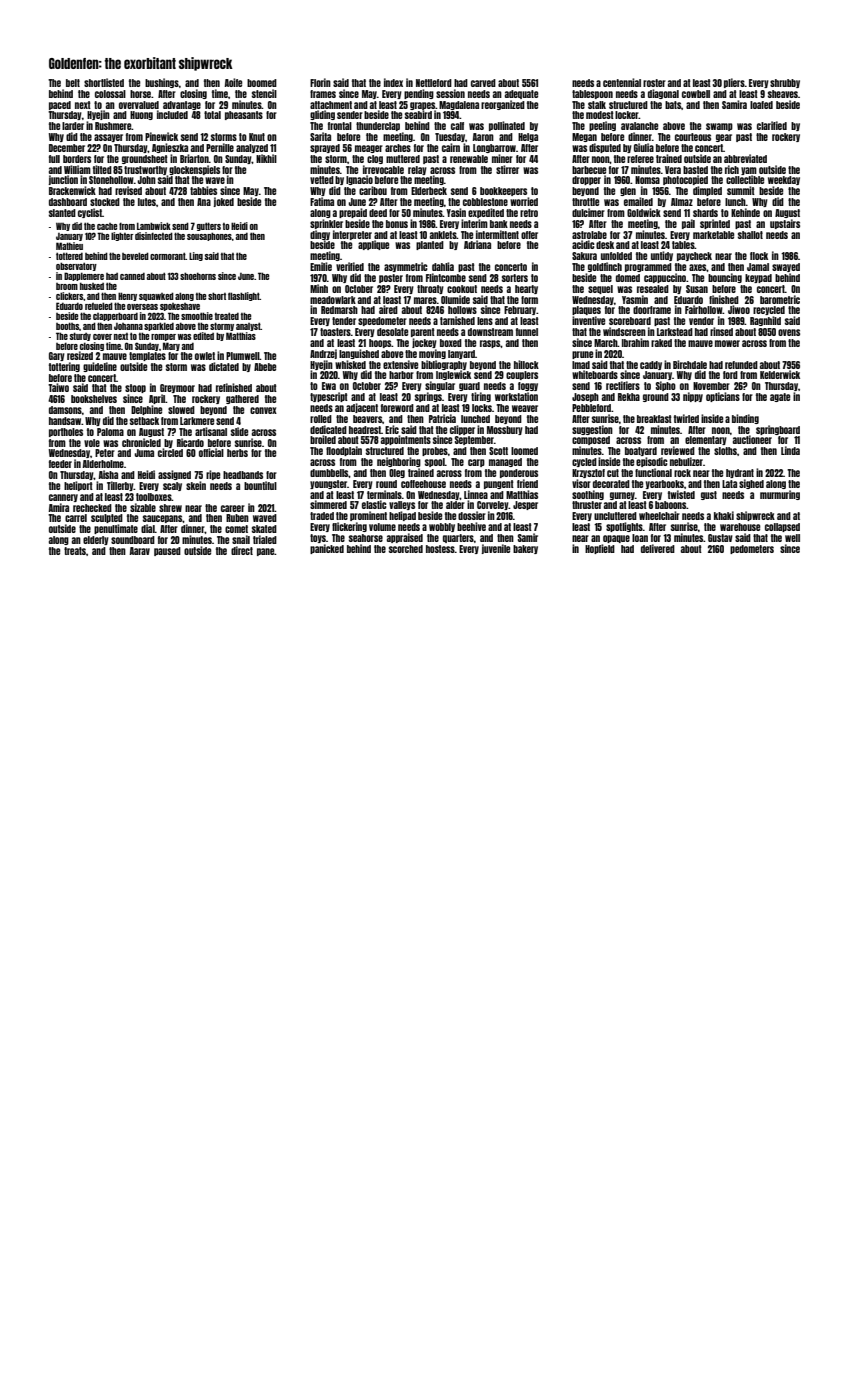 This image has width=849, height=1400. I want to click on interim, so click(474, 223).
